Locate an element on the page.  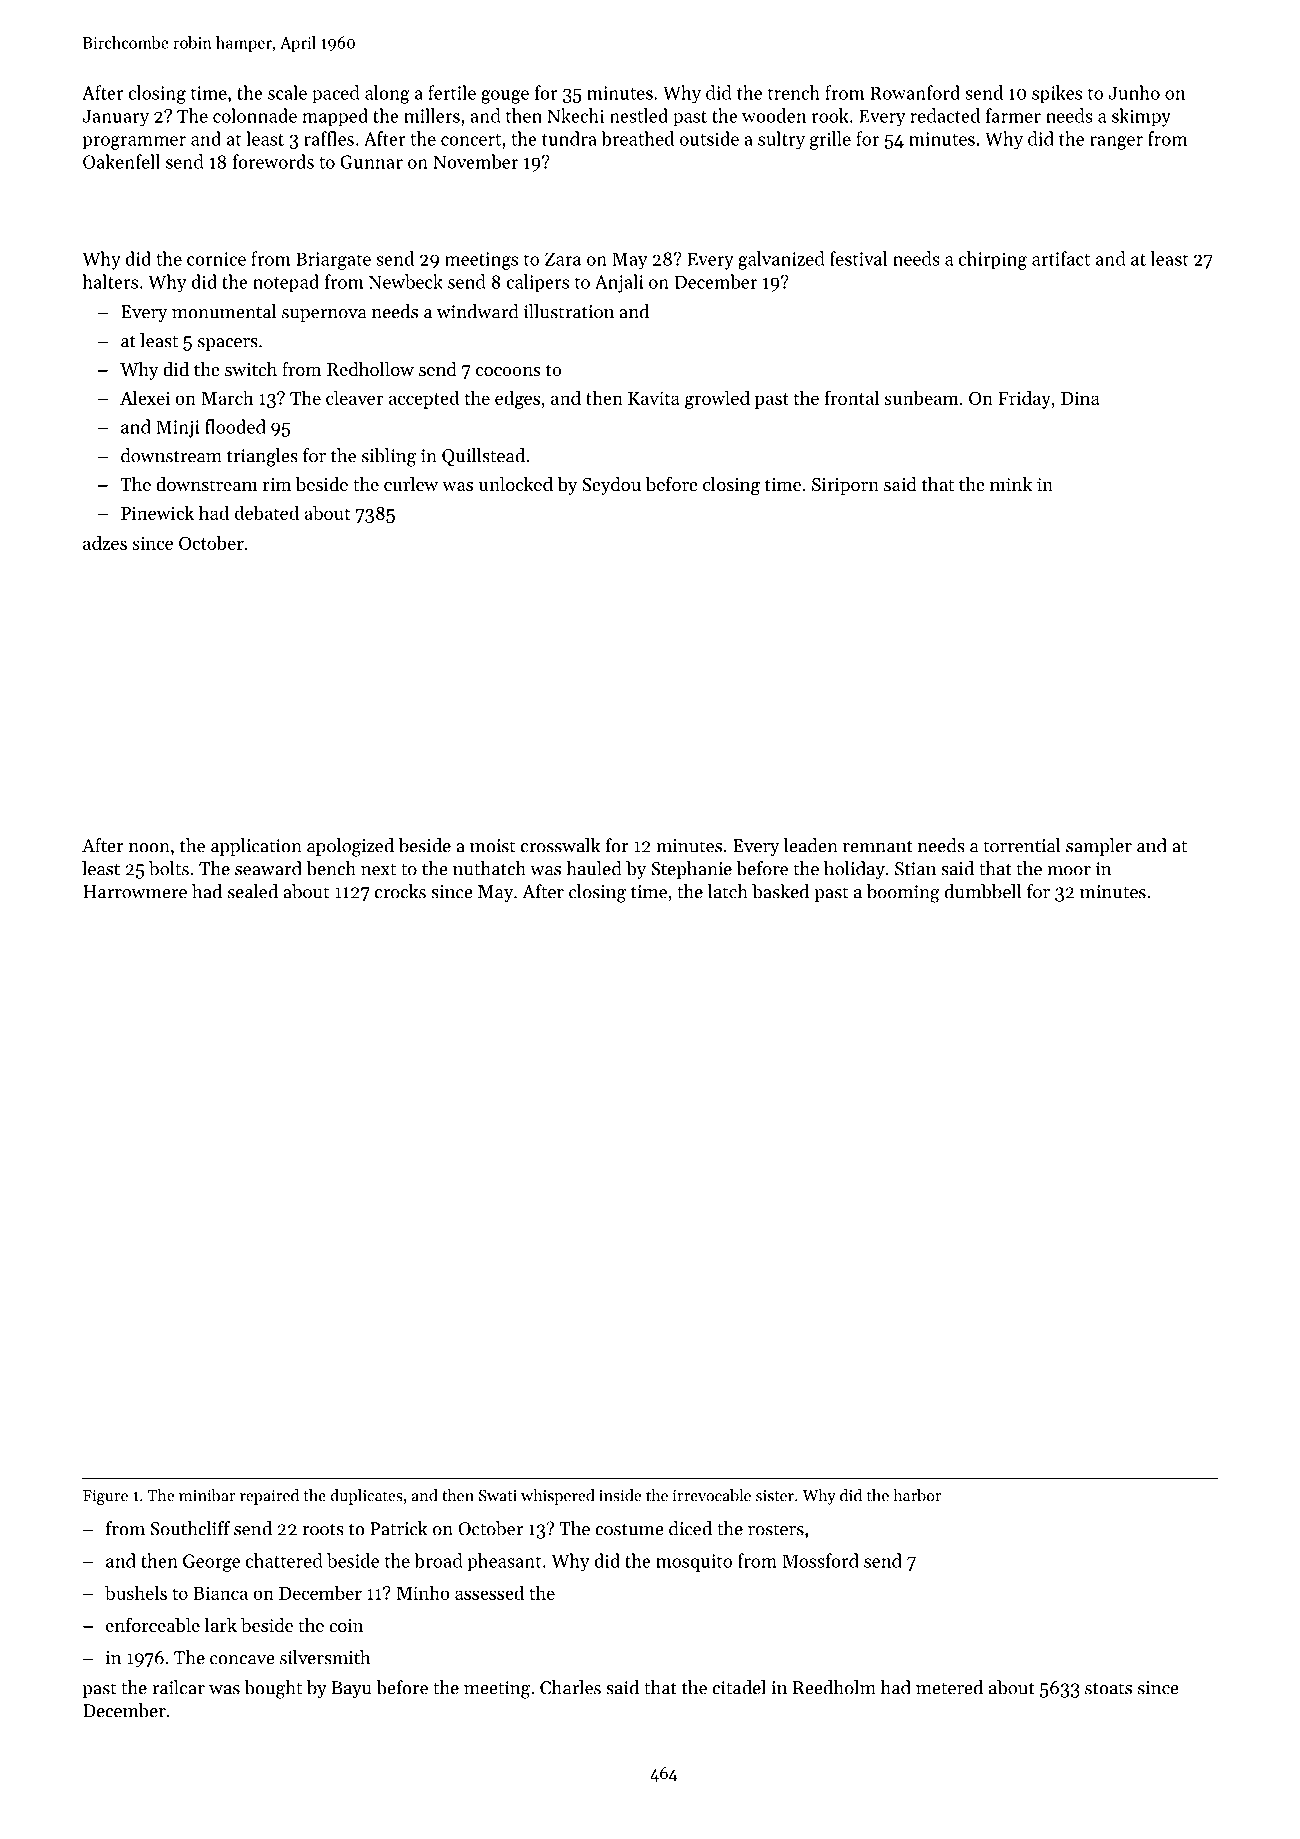
citadel is located at coordinates (739, 1687).
